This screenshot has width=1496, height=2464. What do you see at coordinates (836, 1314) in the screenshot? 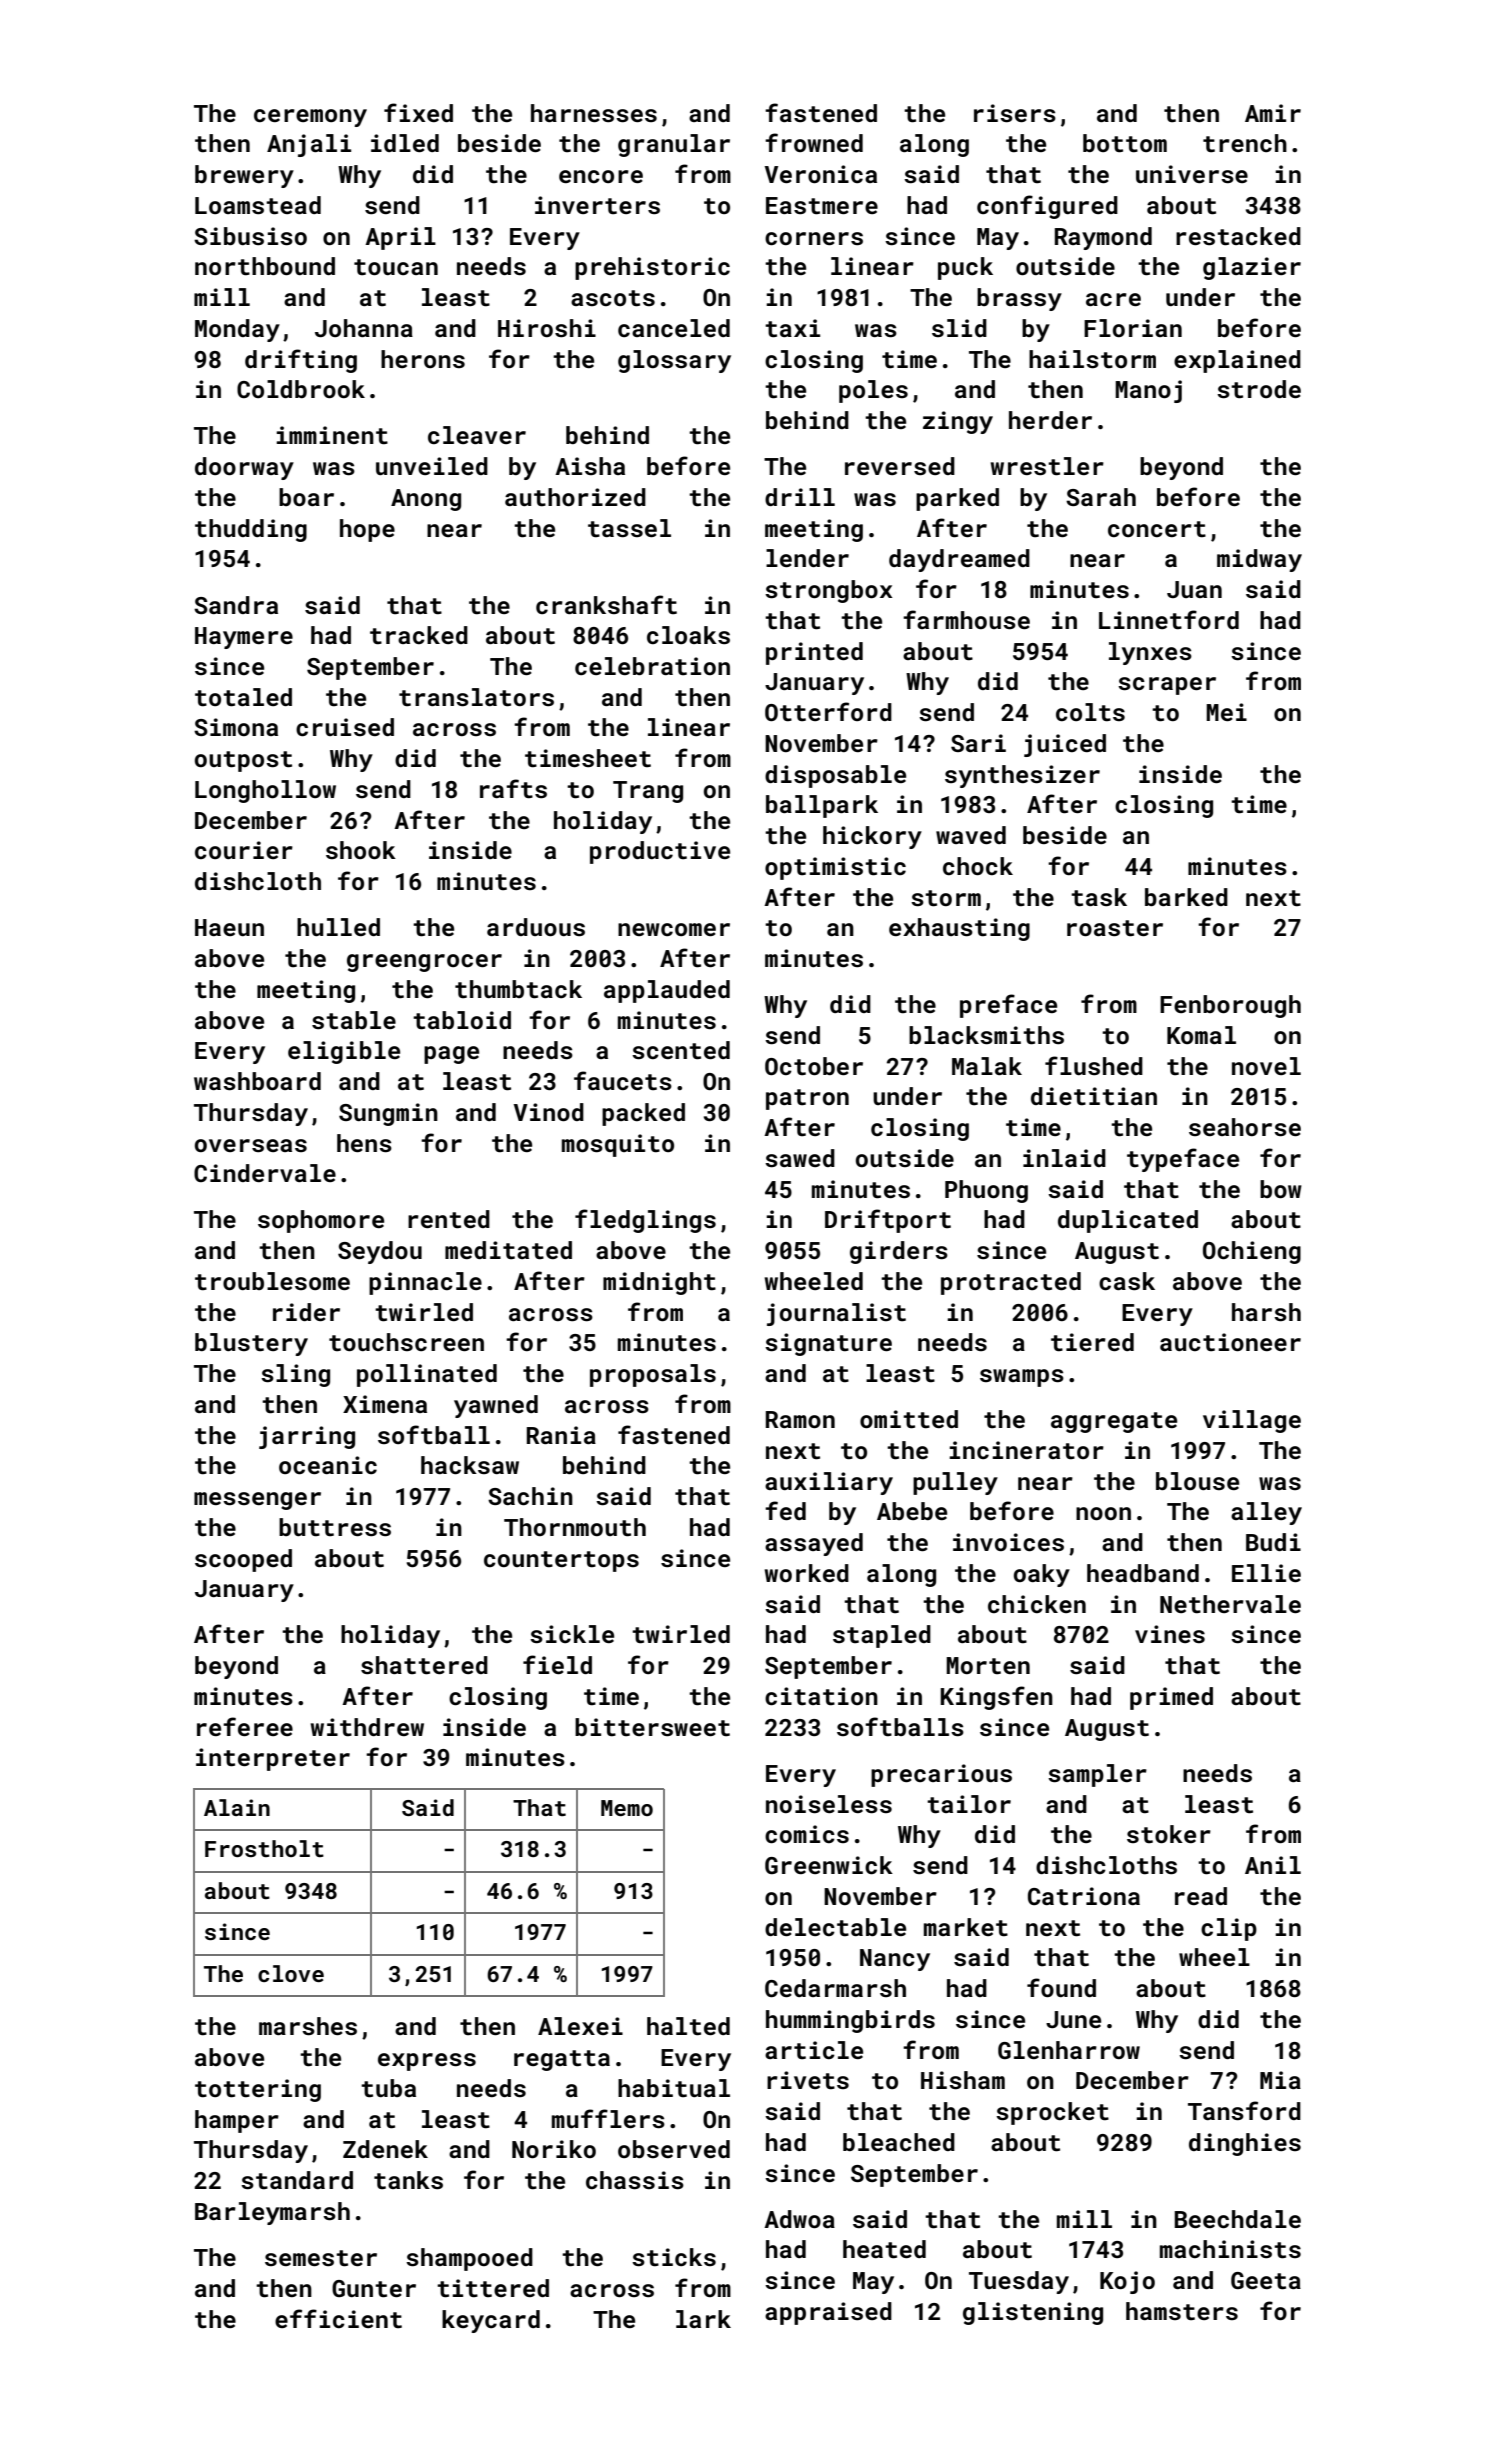
I see `journalist` at bounding box center [836, 1314].
